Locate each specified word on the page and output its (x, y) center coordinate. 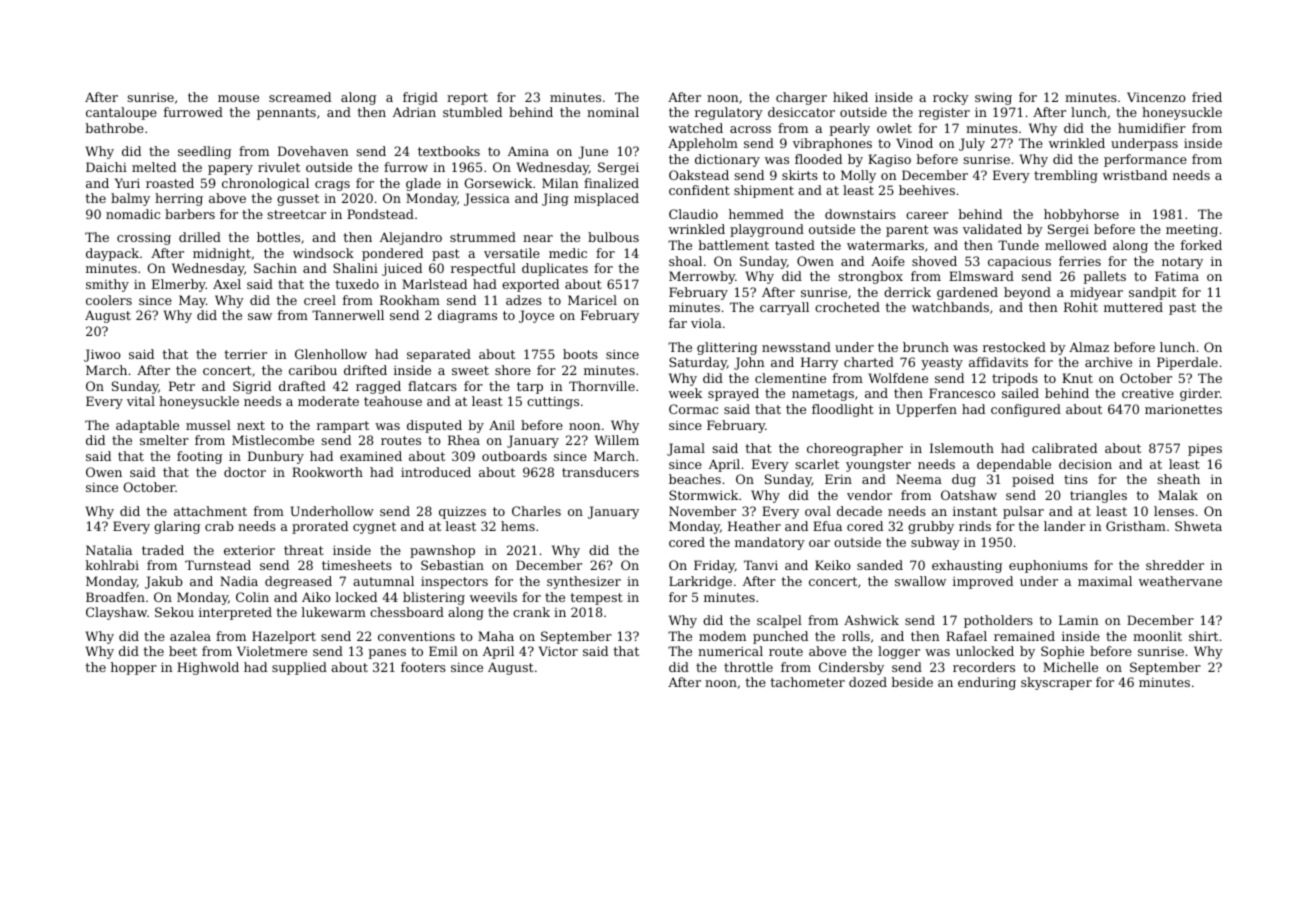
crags (332, 186)
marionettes (1183, 409)
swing (993, 99)
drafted (302, 386)
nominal (613, 112)
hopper (134, 668)
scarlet (817, 464)
